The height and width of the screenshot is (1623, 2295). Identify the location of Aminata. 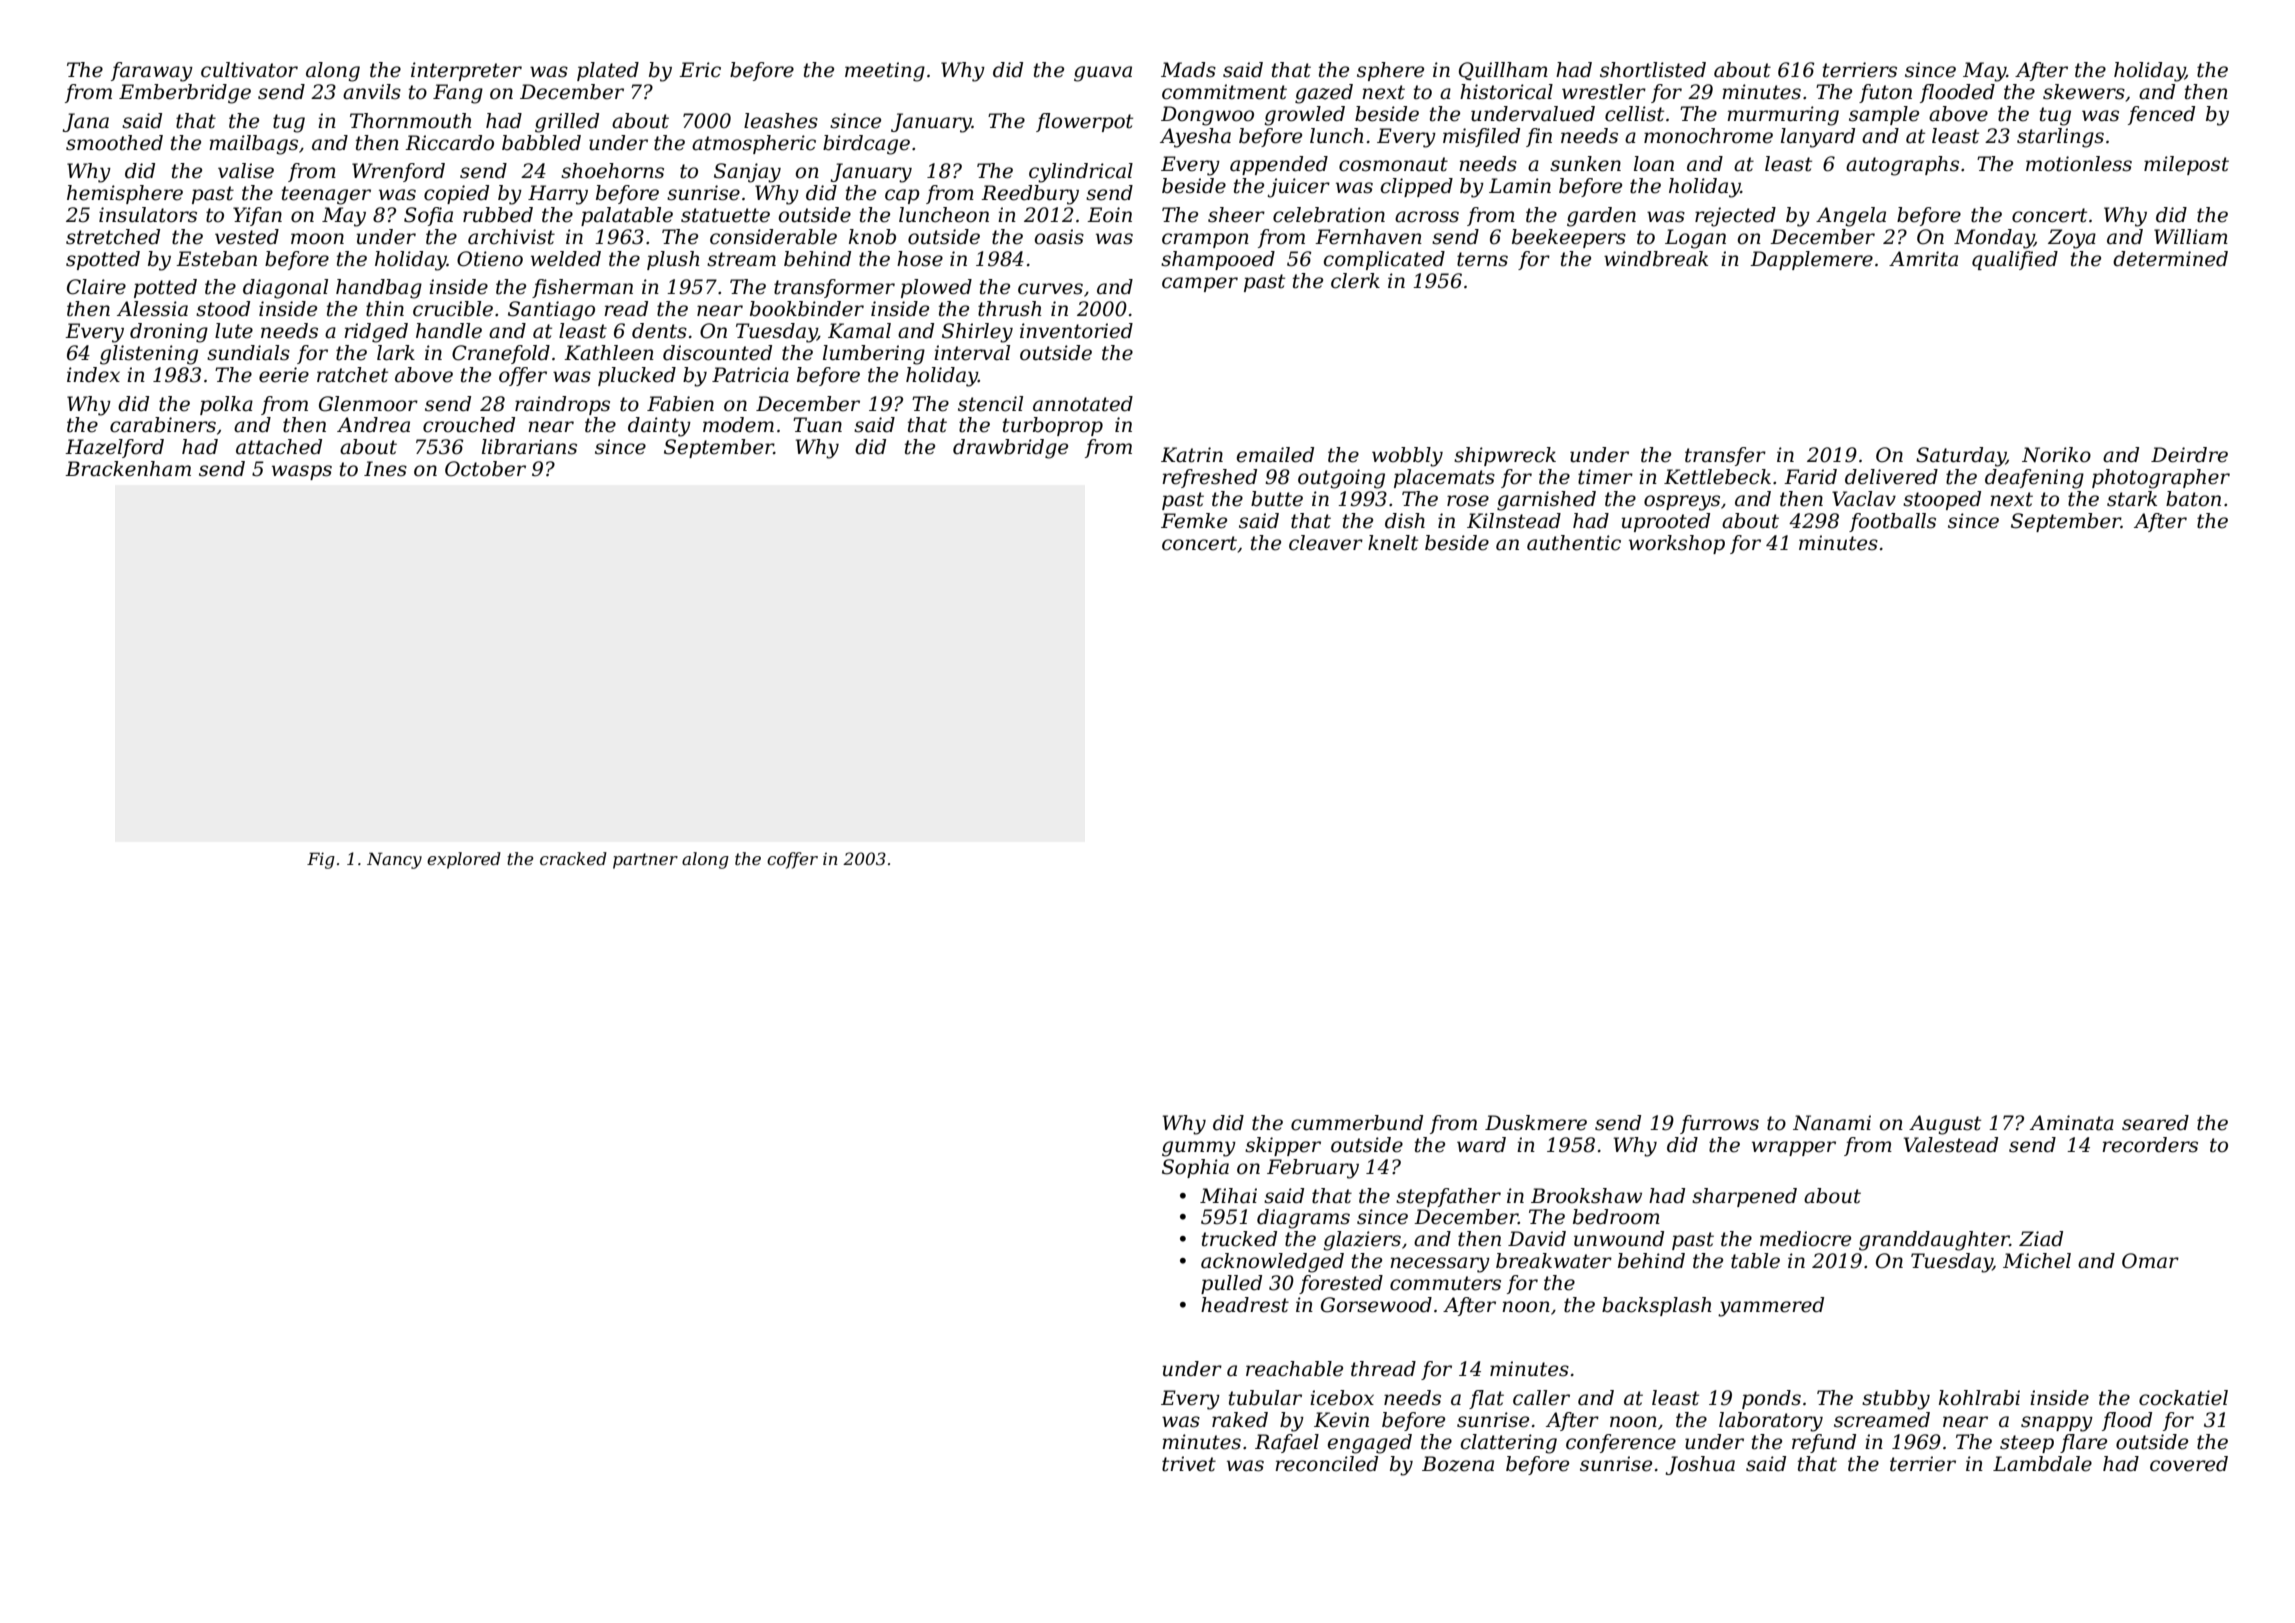
(2072, 1123).
